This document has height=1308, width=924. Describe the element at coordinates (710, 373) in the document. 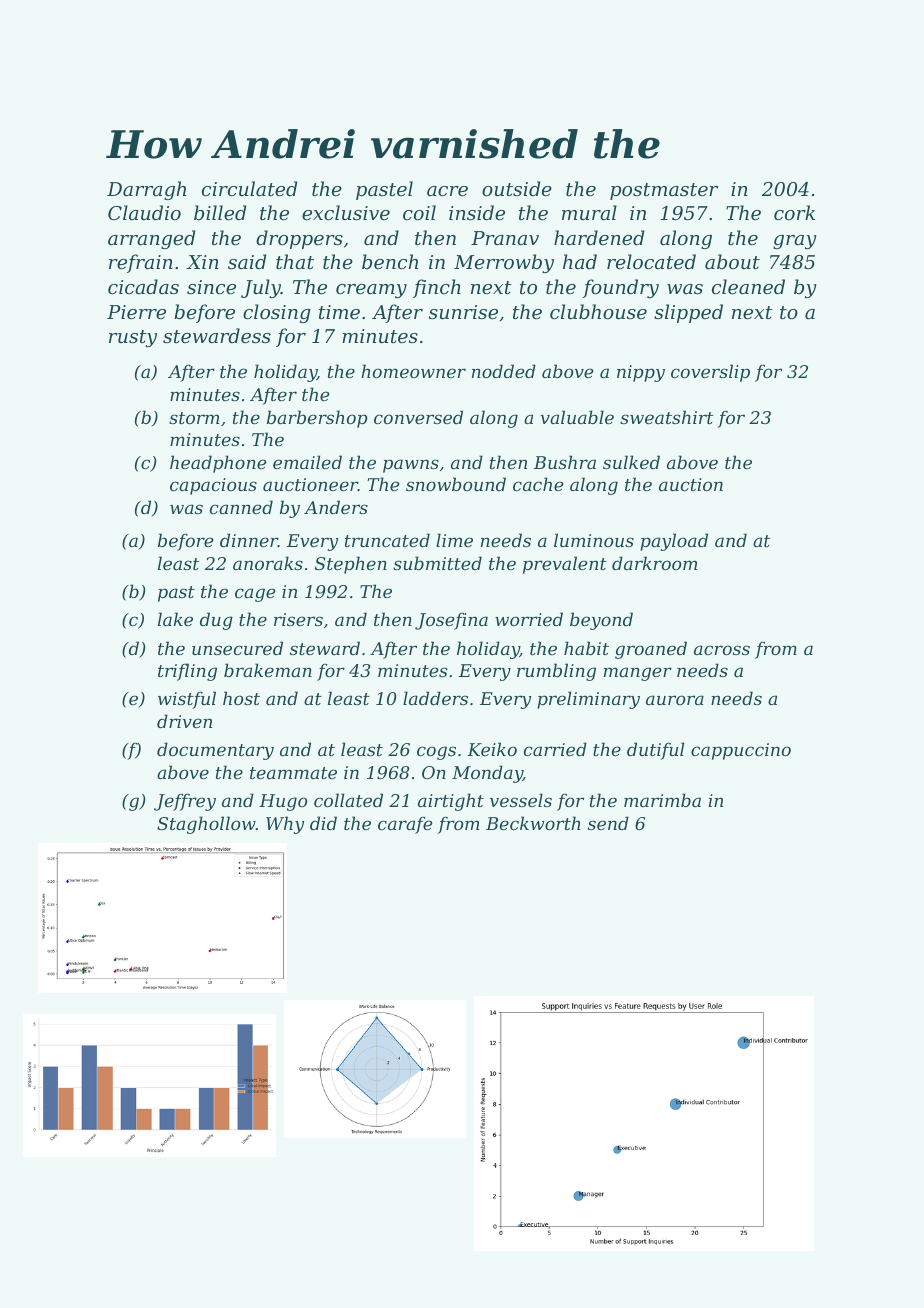

I see `coverslip` at that location.
